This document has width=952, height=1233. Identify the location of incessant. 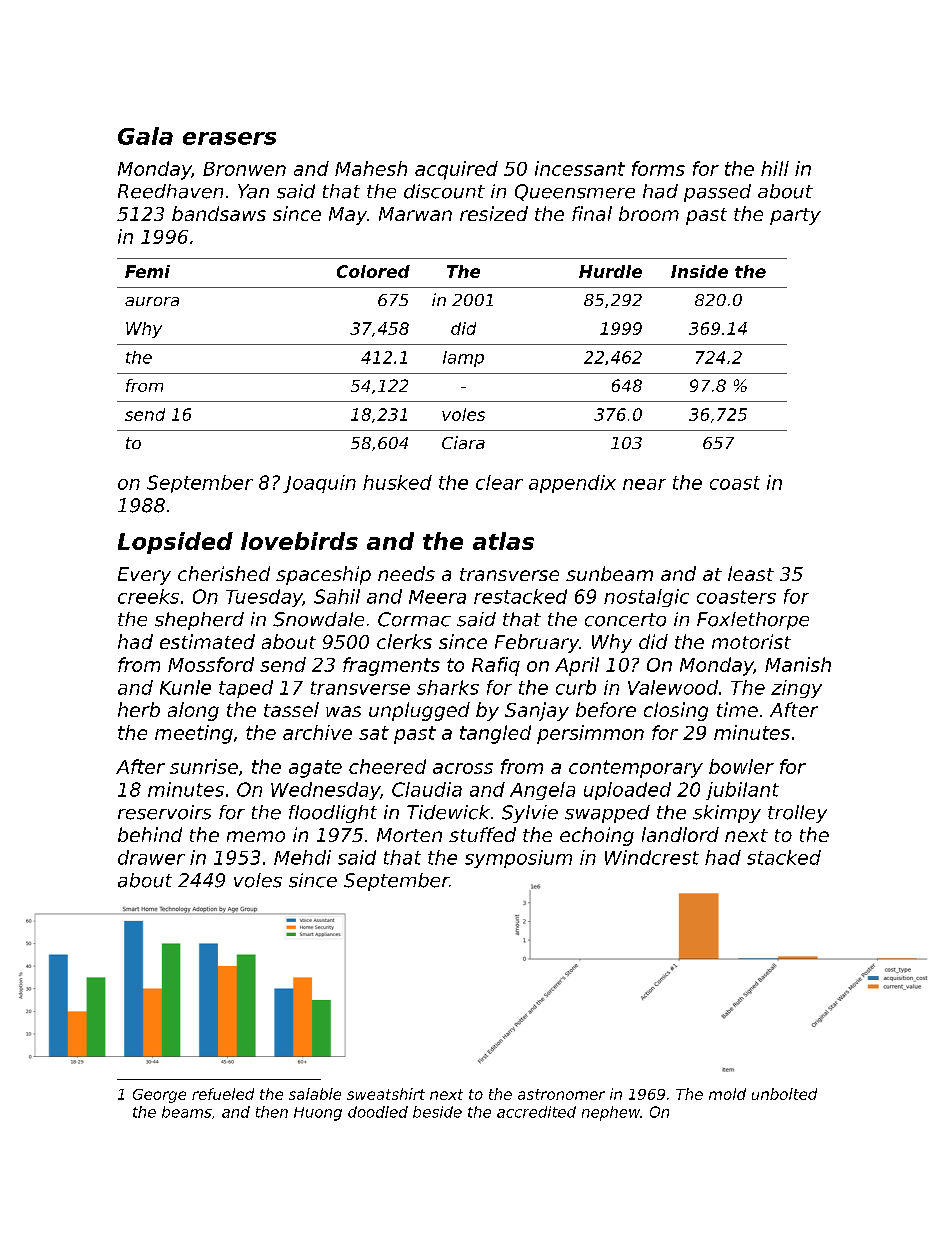
(580, 168).
